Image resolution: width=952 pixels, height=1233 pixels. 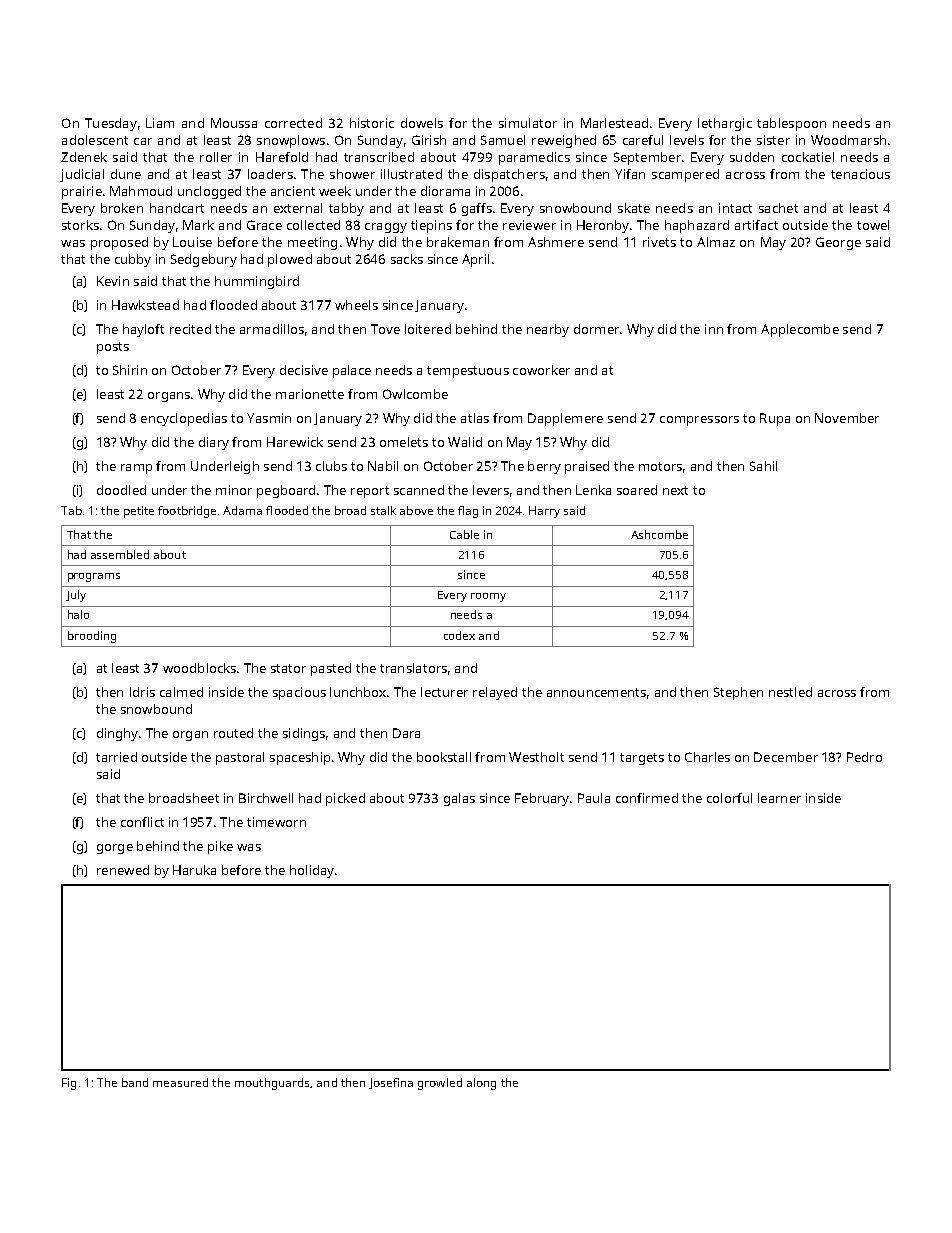 What do you see at coordinates (92, 637) in the image?
I see `brooding` at bounding box center [92, 637].
